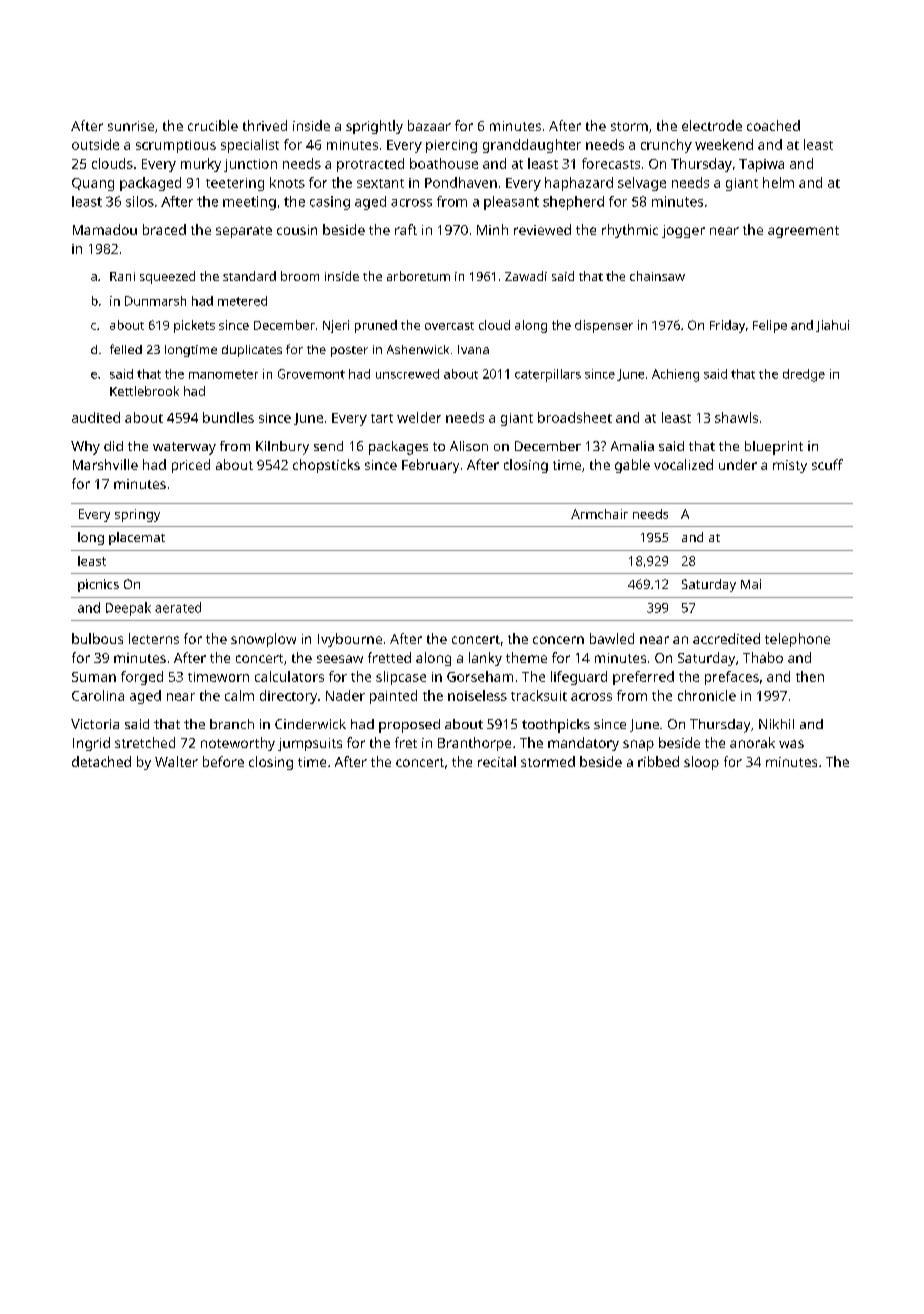  What do you see at coordinates (712, 125) in the document?
I see `electrode` at bounding box center [712, 125].
